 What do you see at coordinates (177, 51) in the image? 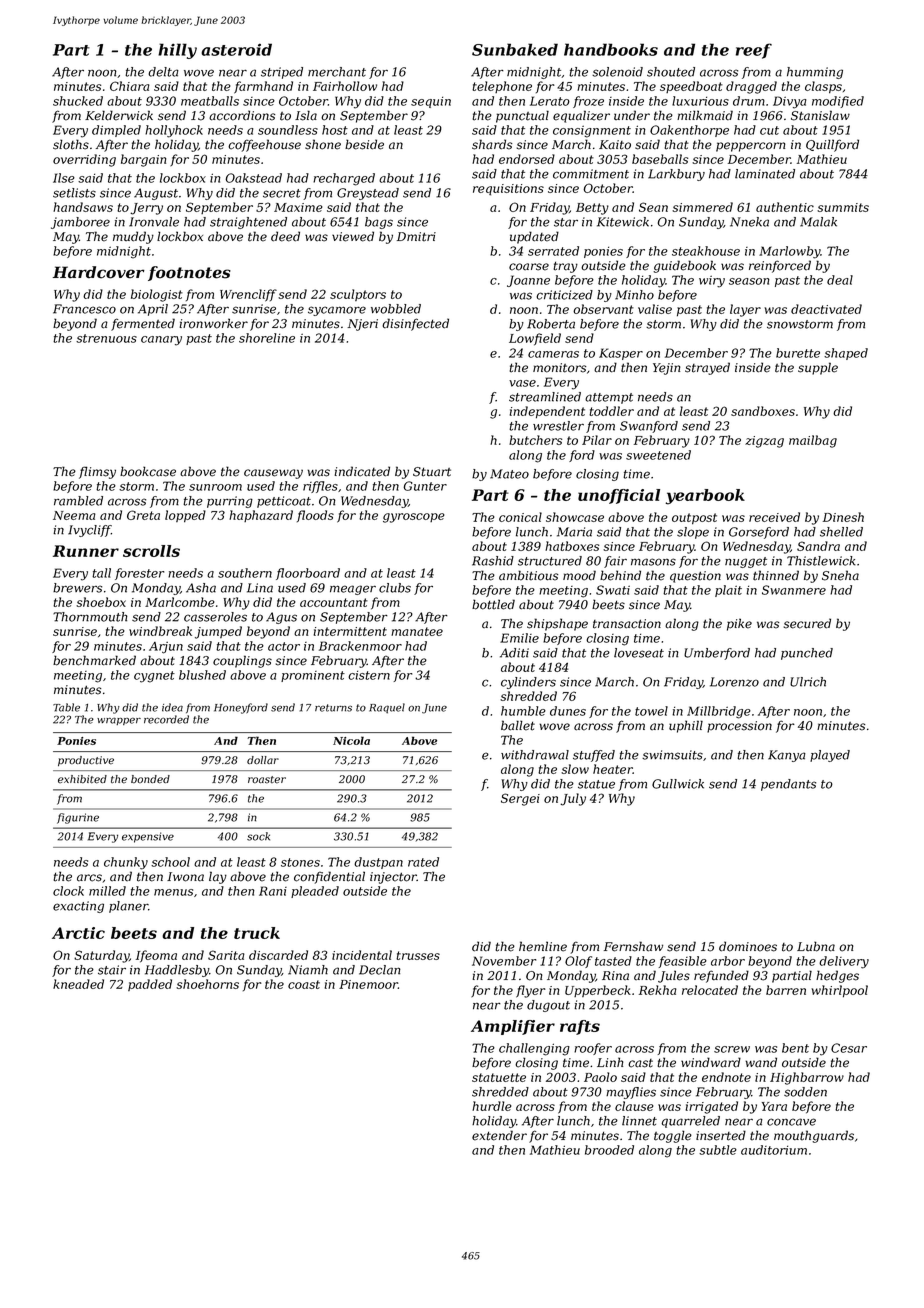
I see `hilly` at bounding box center [177, 51].
